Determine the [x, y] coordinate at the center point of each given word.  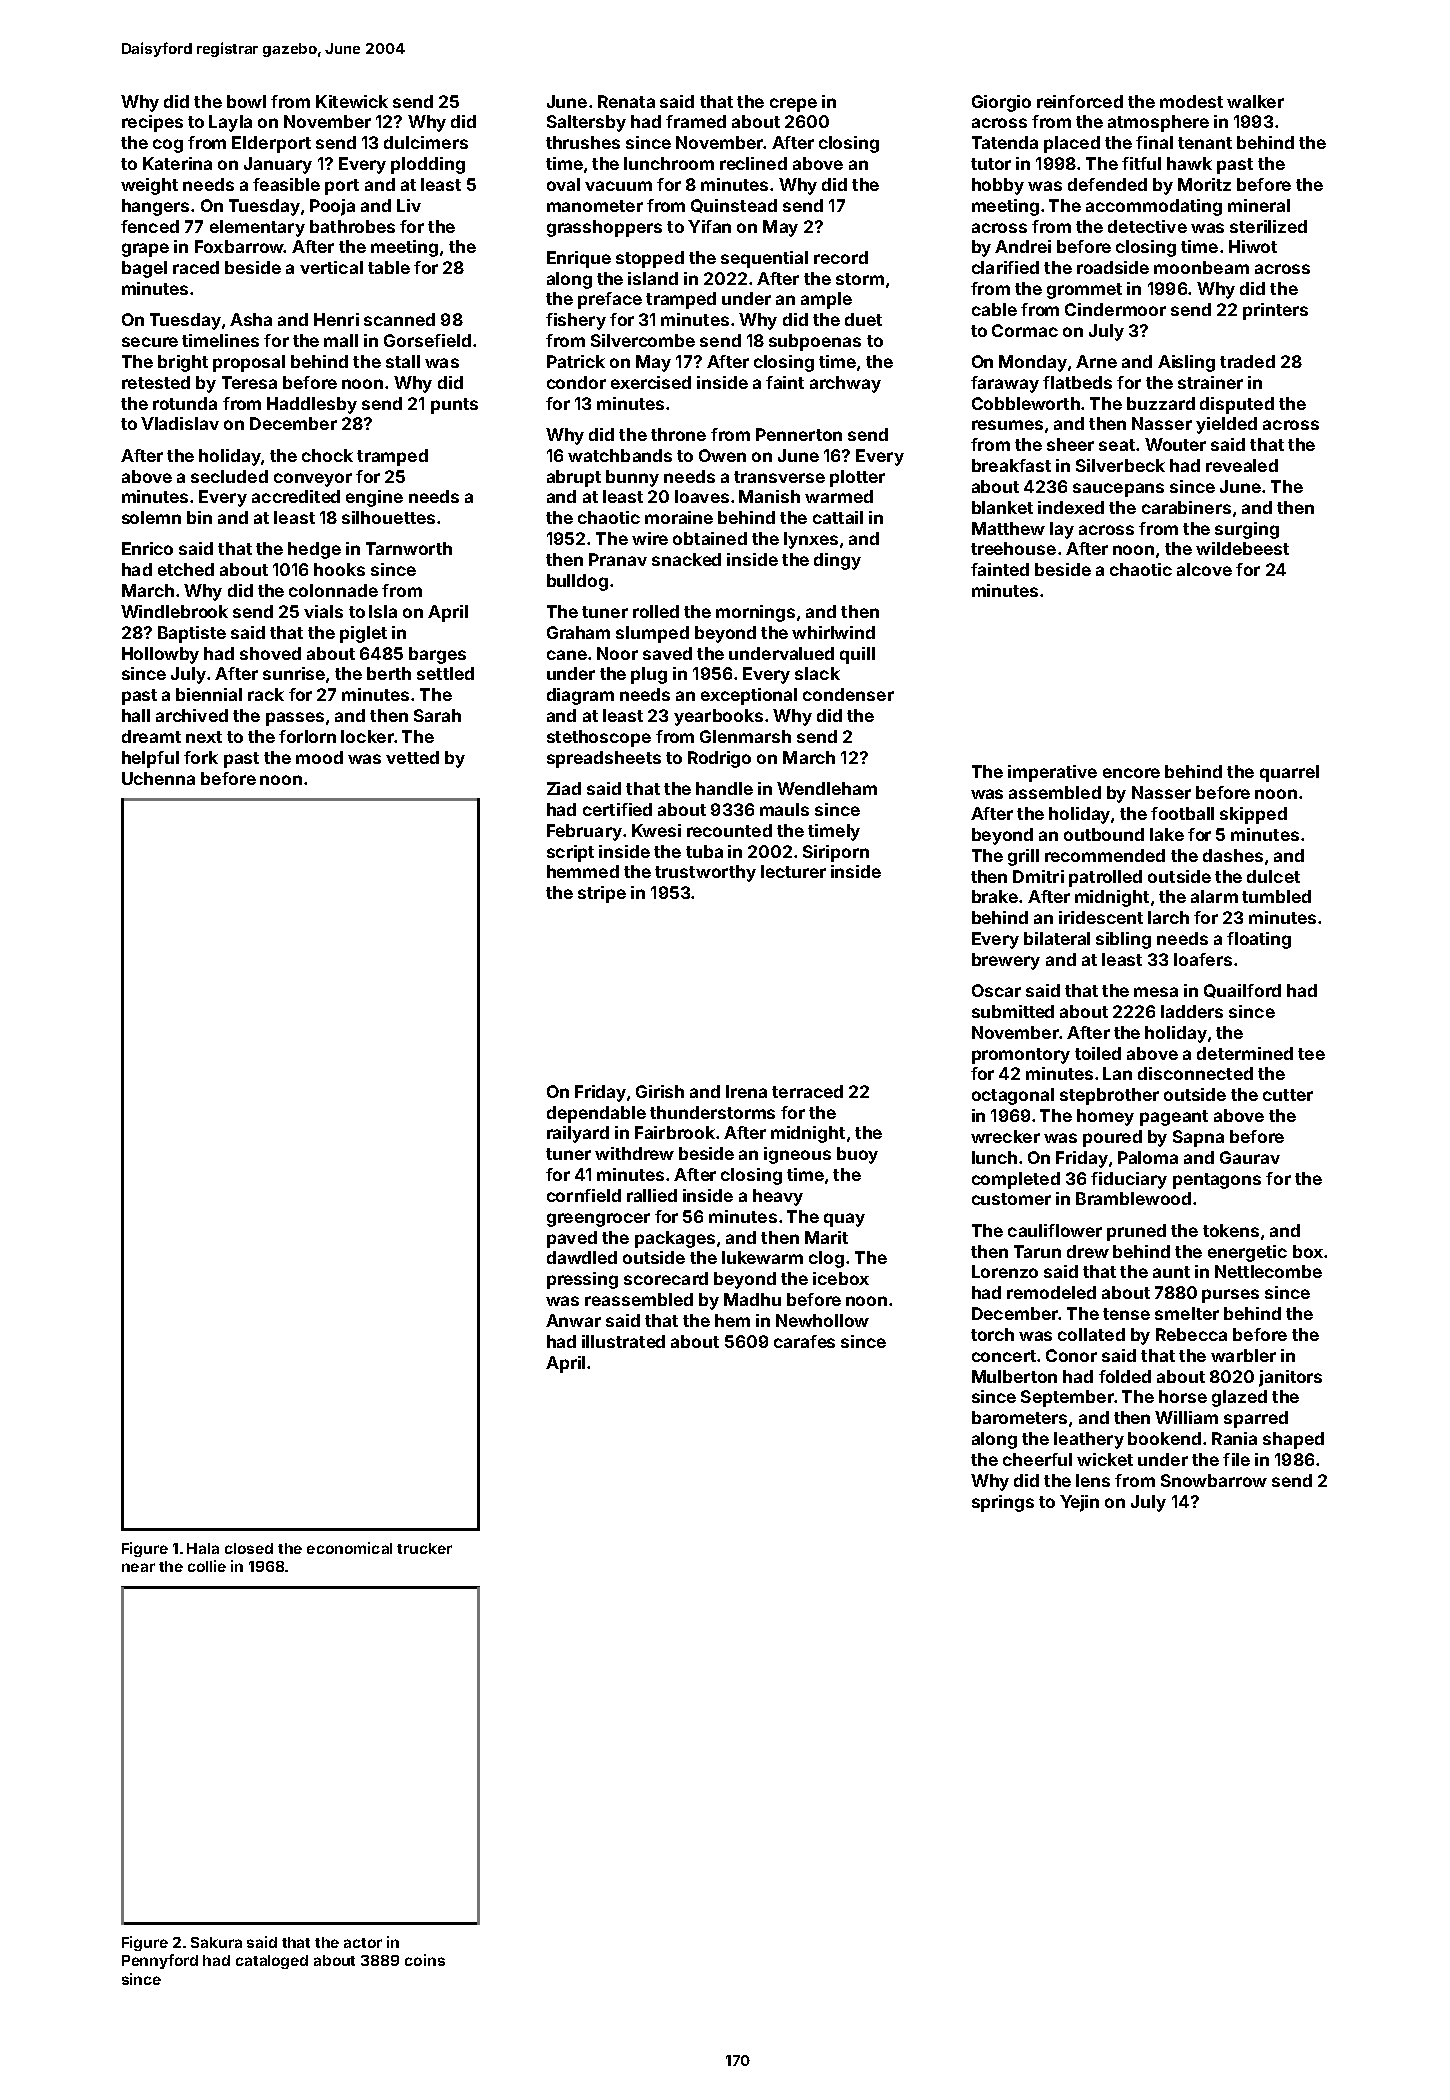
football [1182, 813]
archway [845, 384]
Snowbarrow [1214, 1480]
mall [341, 340]
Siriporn [836, 853]
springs [1003, 1503]
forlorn [307, 736]
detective [1147, 226]
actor [363, 1943]
